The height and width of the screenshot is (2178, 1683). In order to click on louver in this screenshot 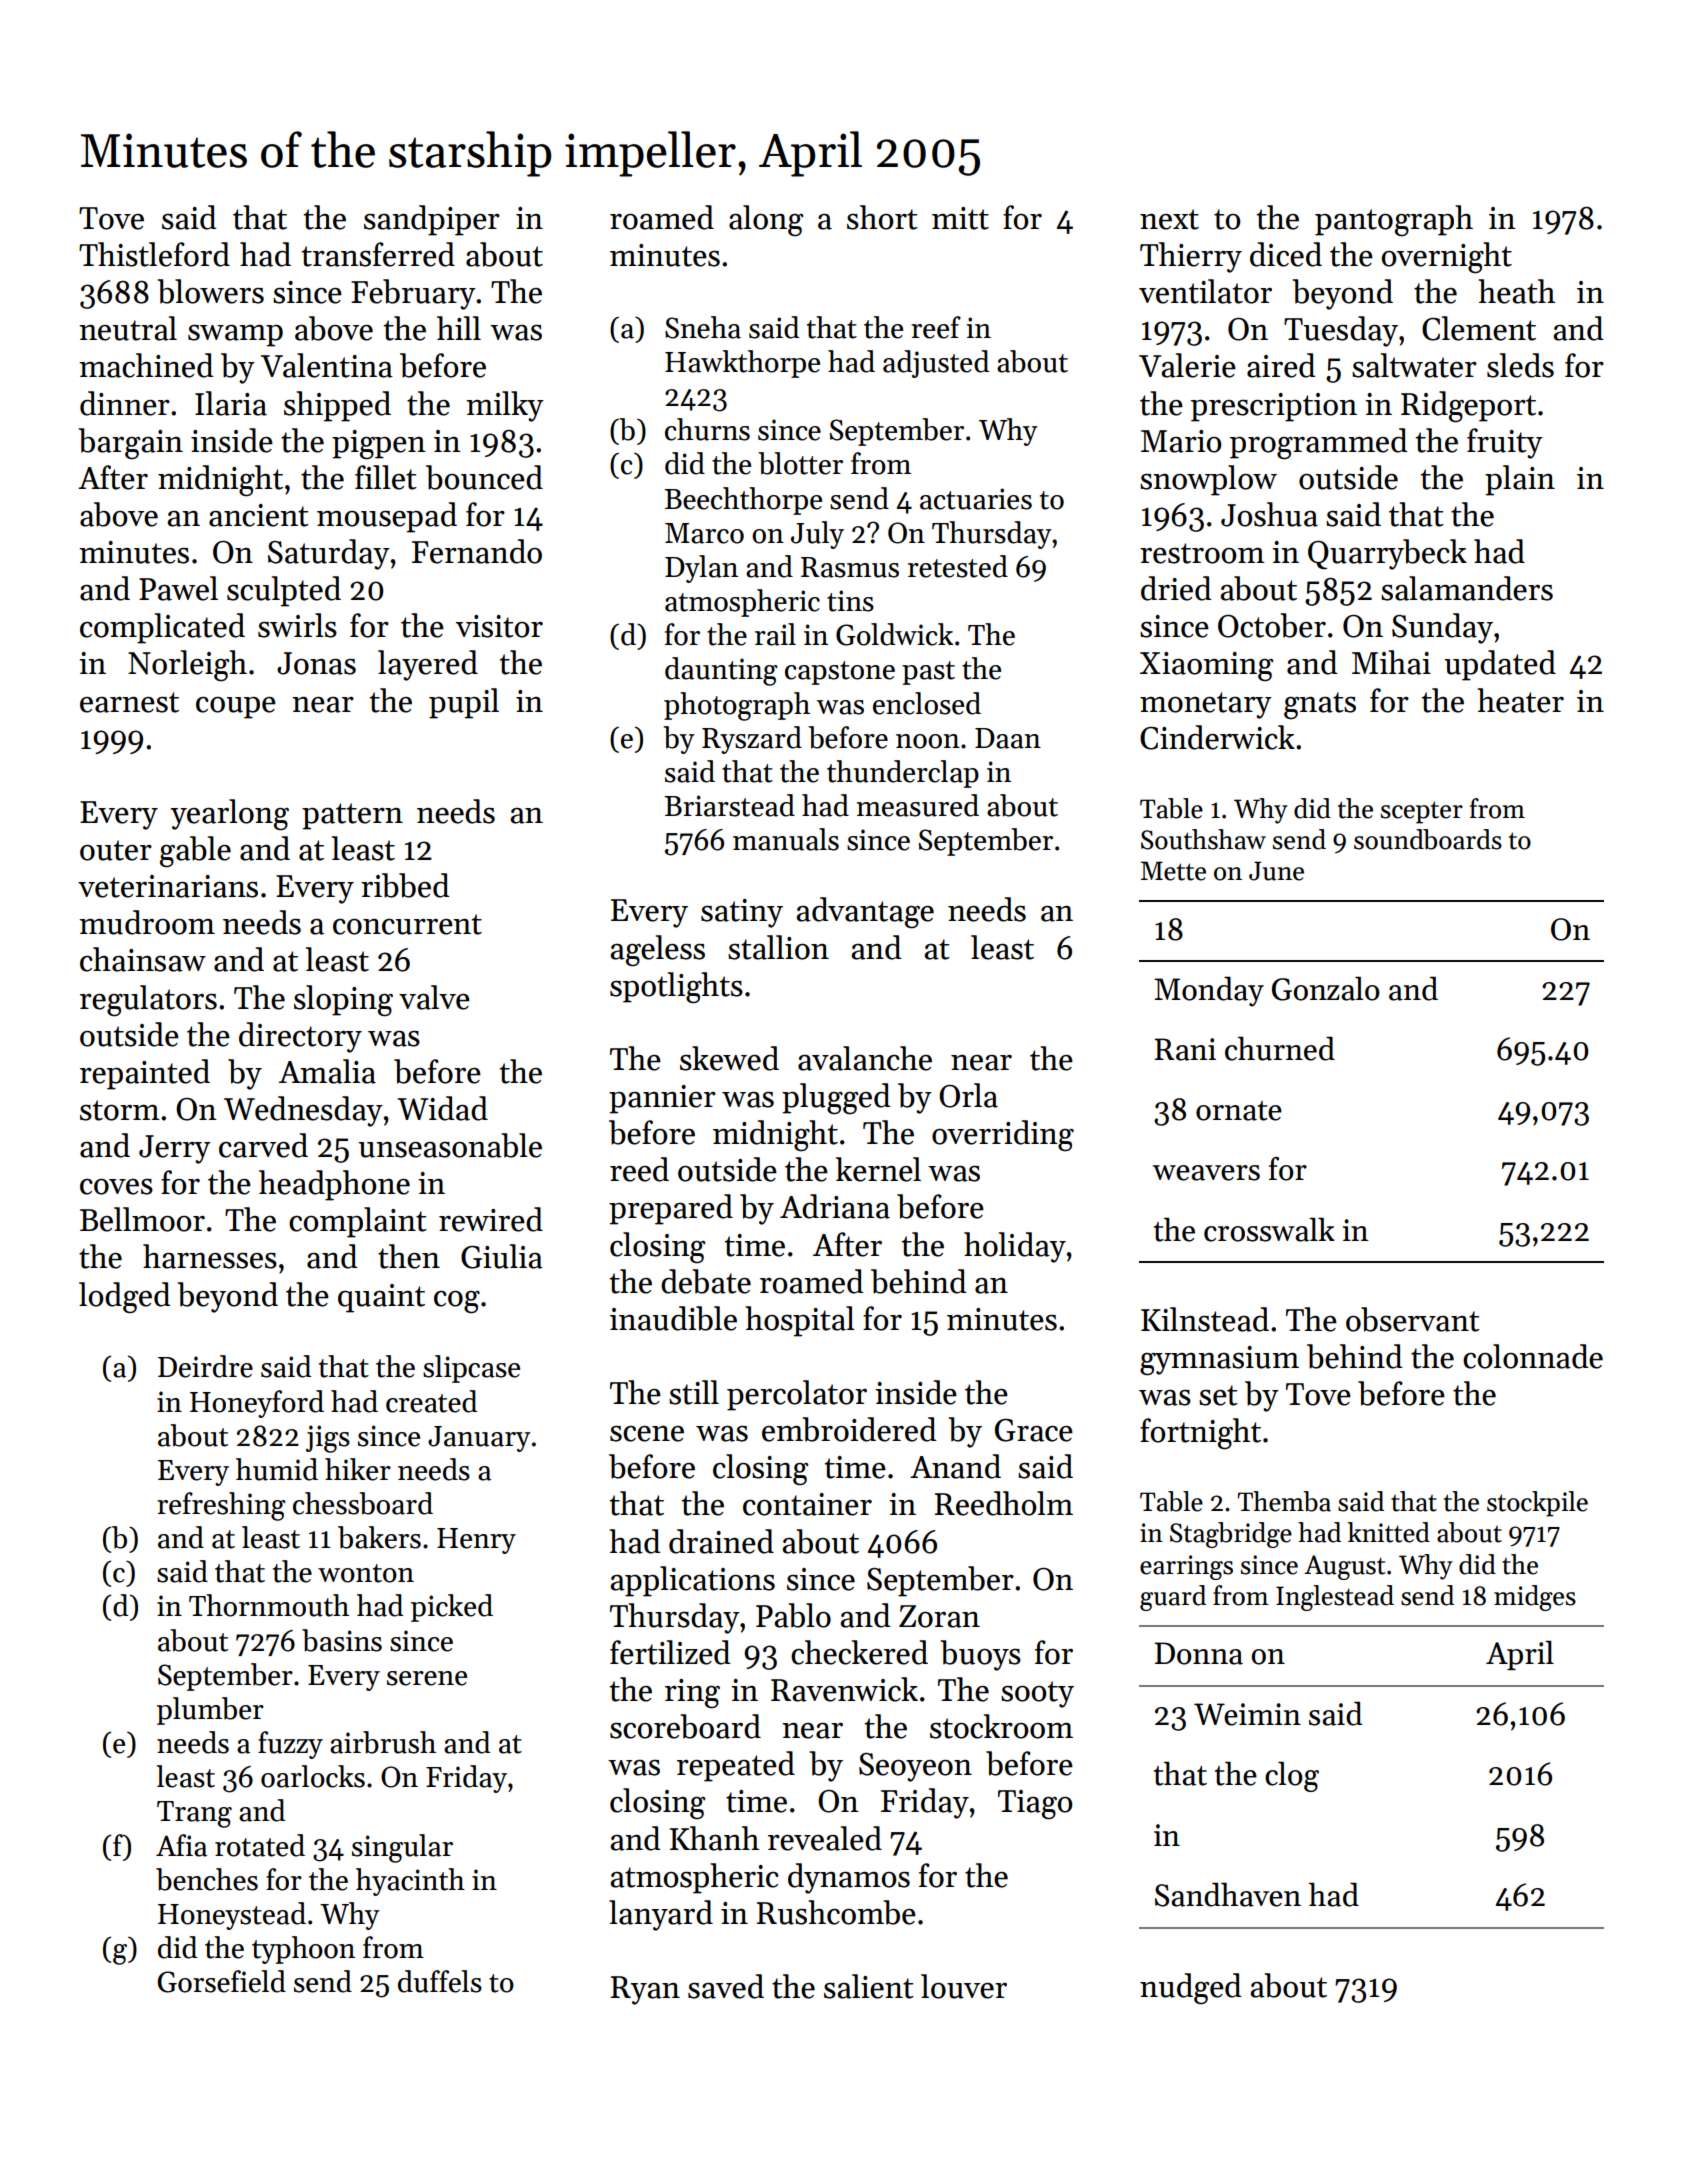, I will do `click(964, 1986)`.
